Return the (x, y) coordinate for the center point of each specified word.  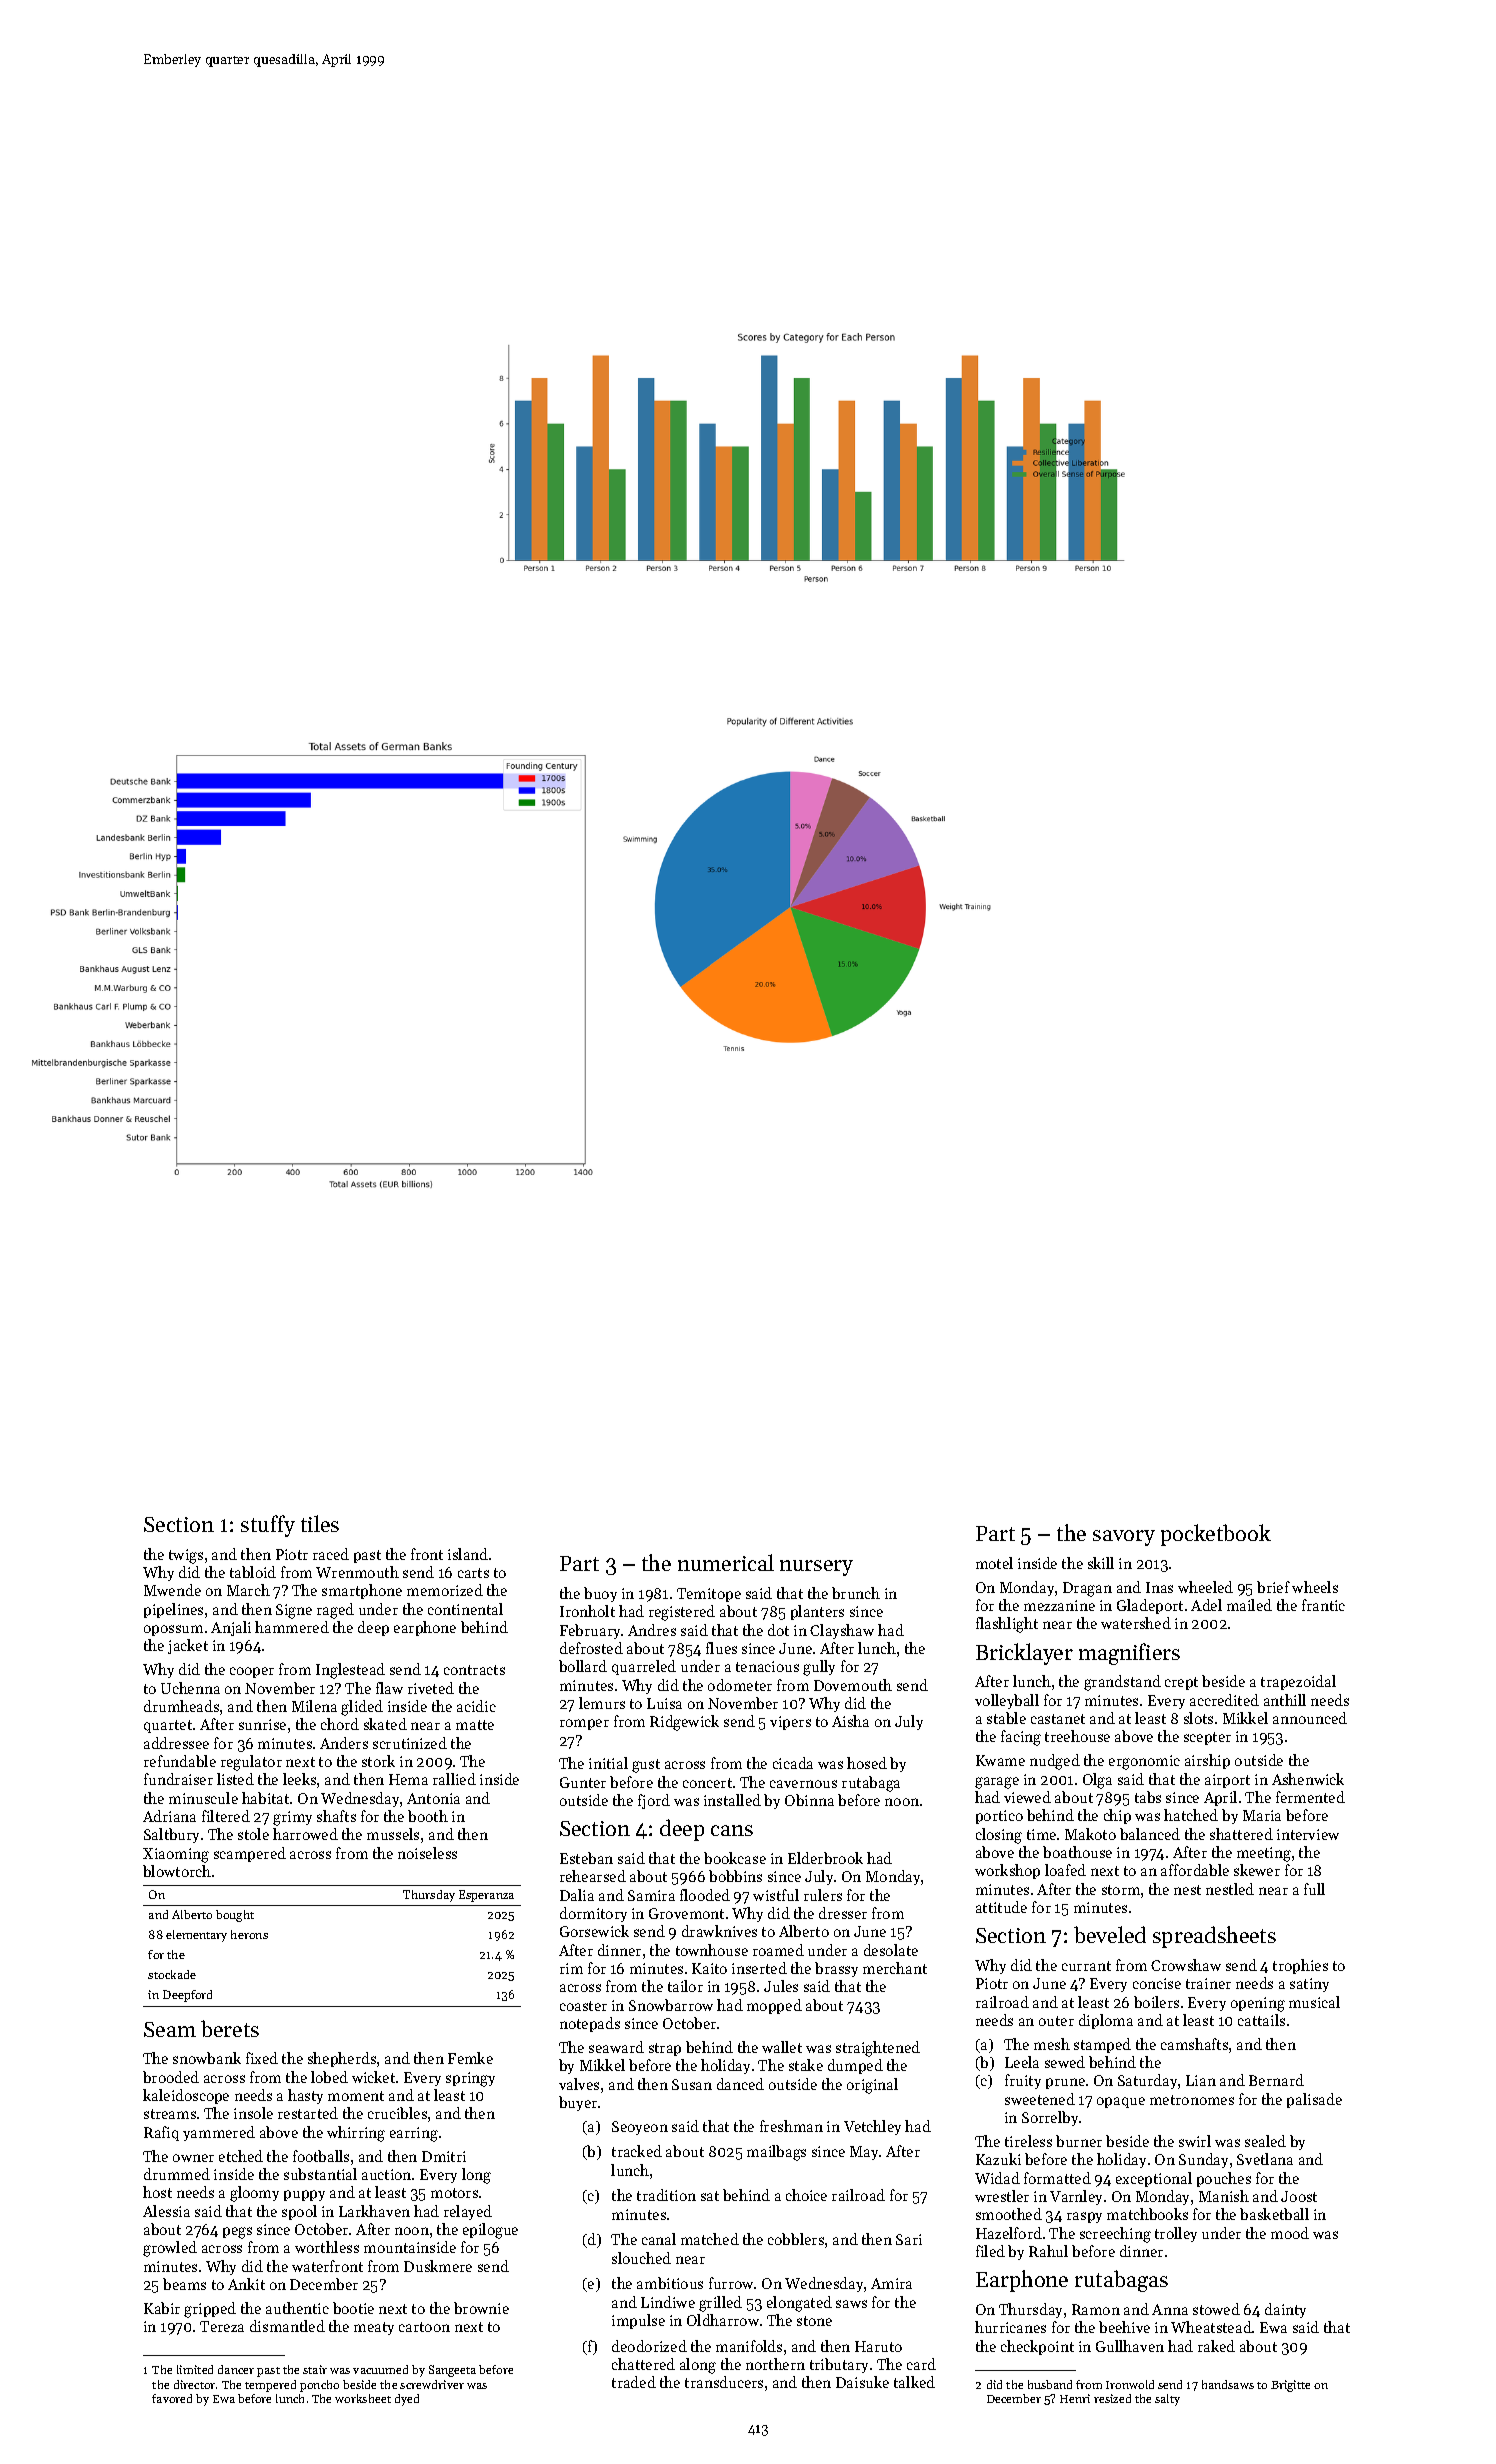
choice (806, 2195)
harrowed (305, 1834)
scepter (1207, 1738)
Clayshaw (842, 1631)
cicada (793, 1763)
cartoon (424, 2327)
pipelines (173, 1610)
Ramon (1096, 2309)
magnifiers (1129, 1654)
